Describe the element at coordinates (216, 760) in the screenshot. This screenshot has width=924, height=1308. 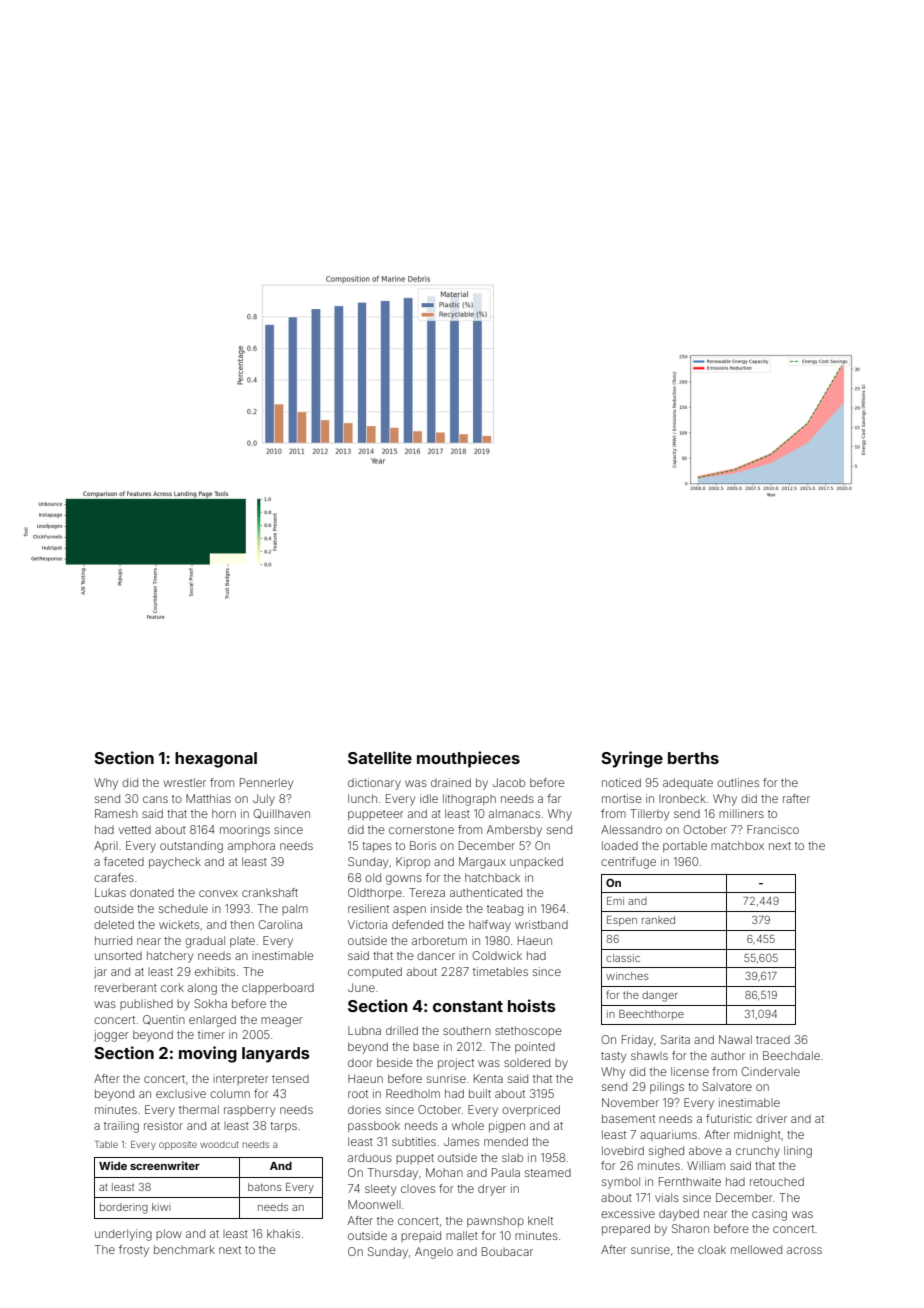
I see `hexagonal` at that location.
